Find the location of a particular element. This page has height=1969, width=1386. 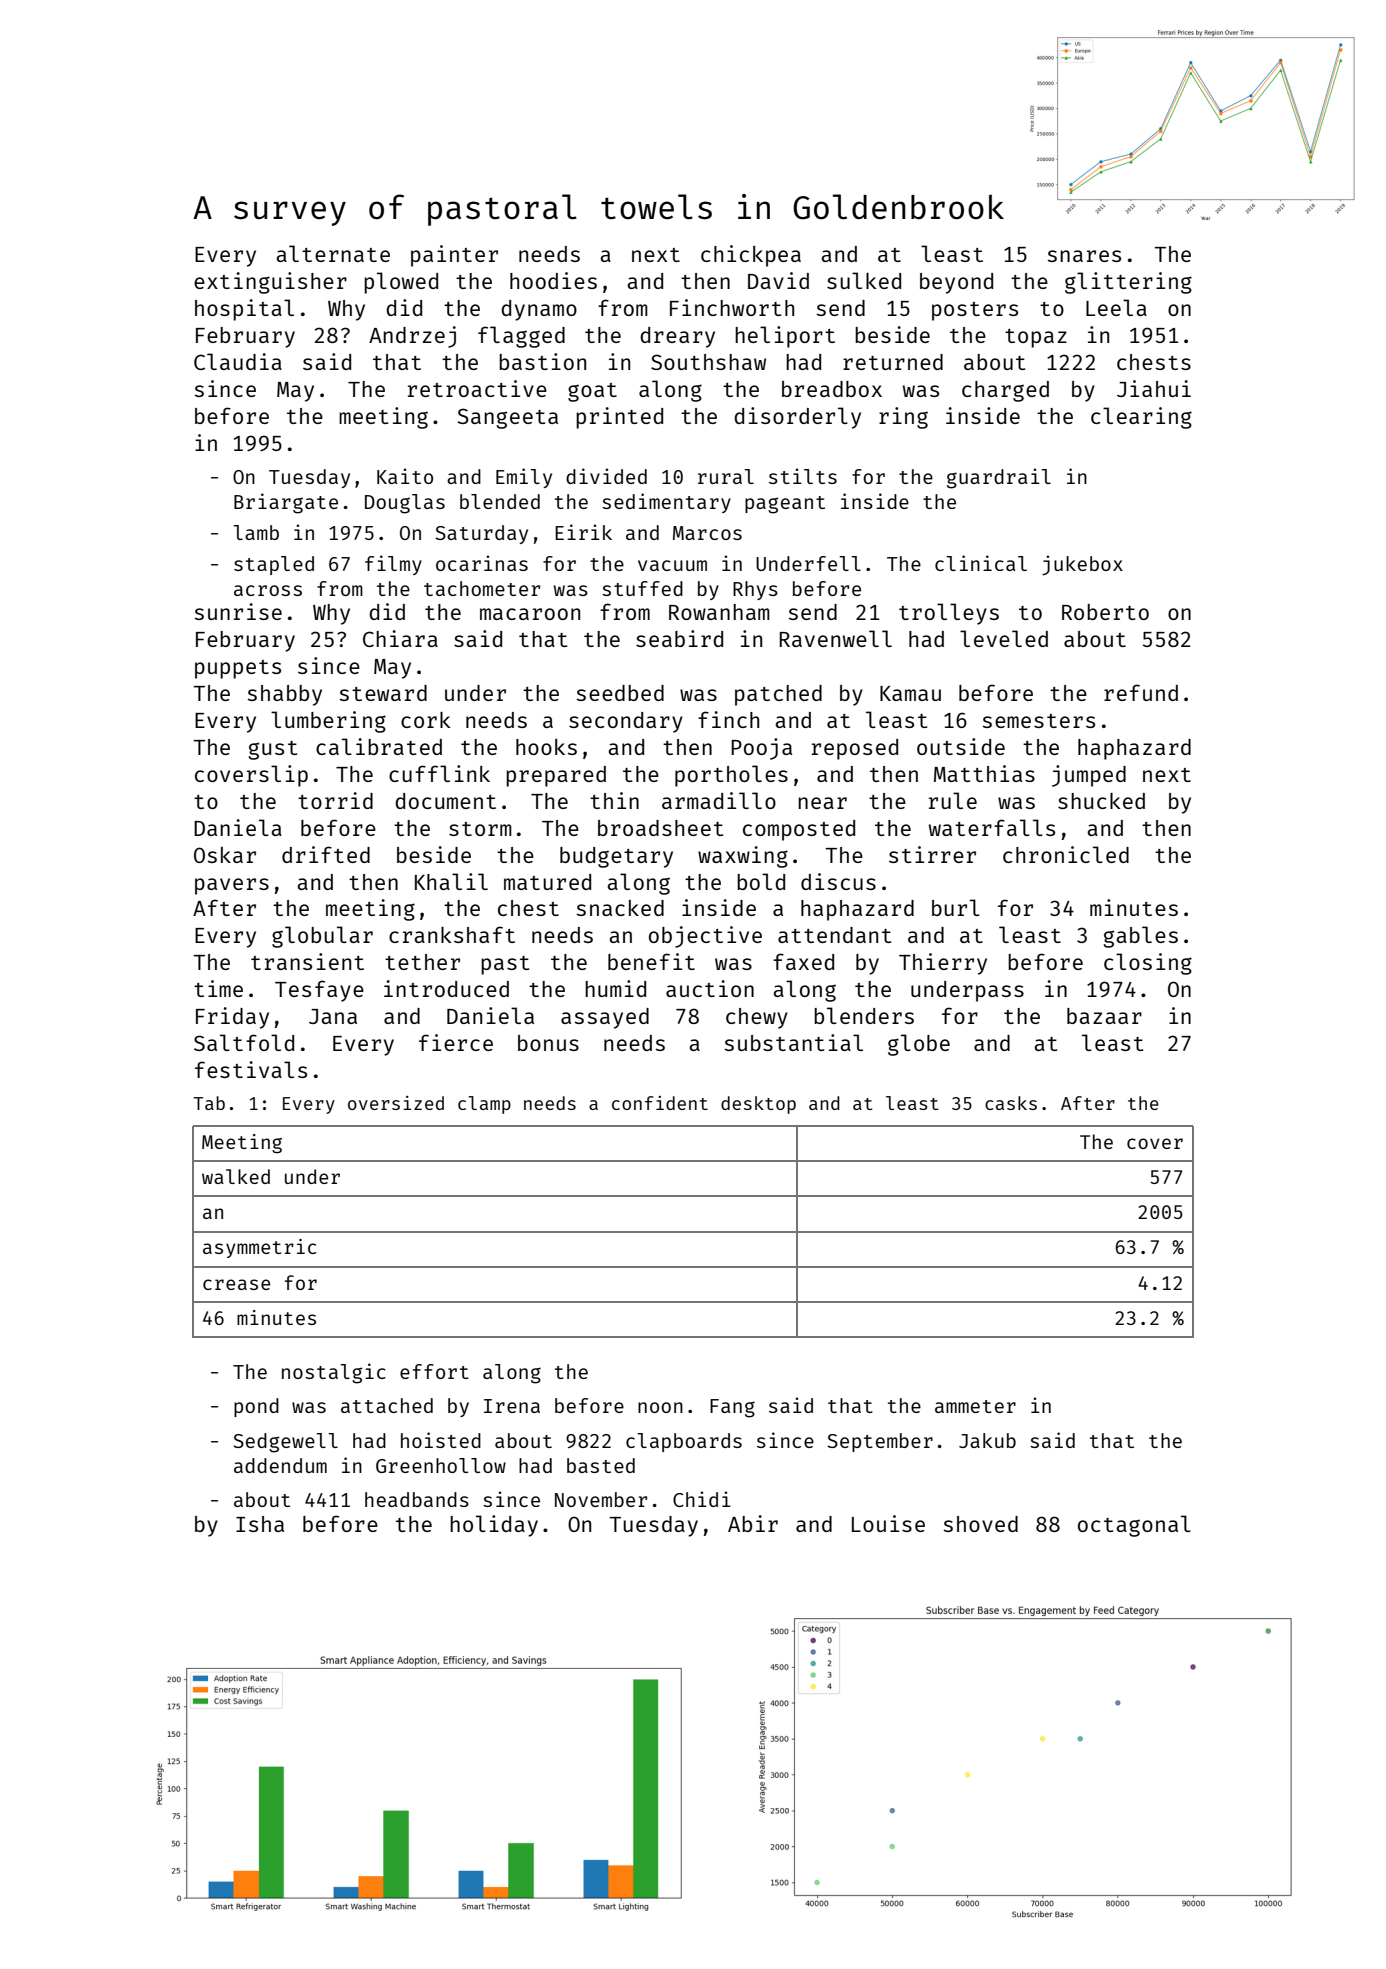

attached is located at coordinates (387, 1405).
